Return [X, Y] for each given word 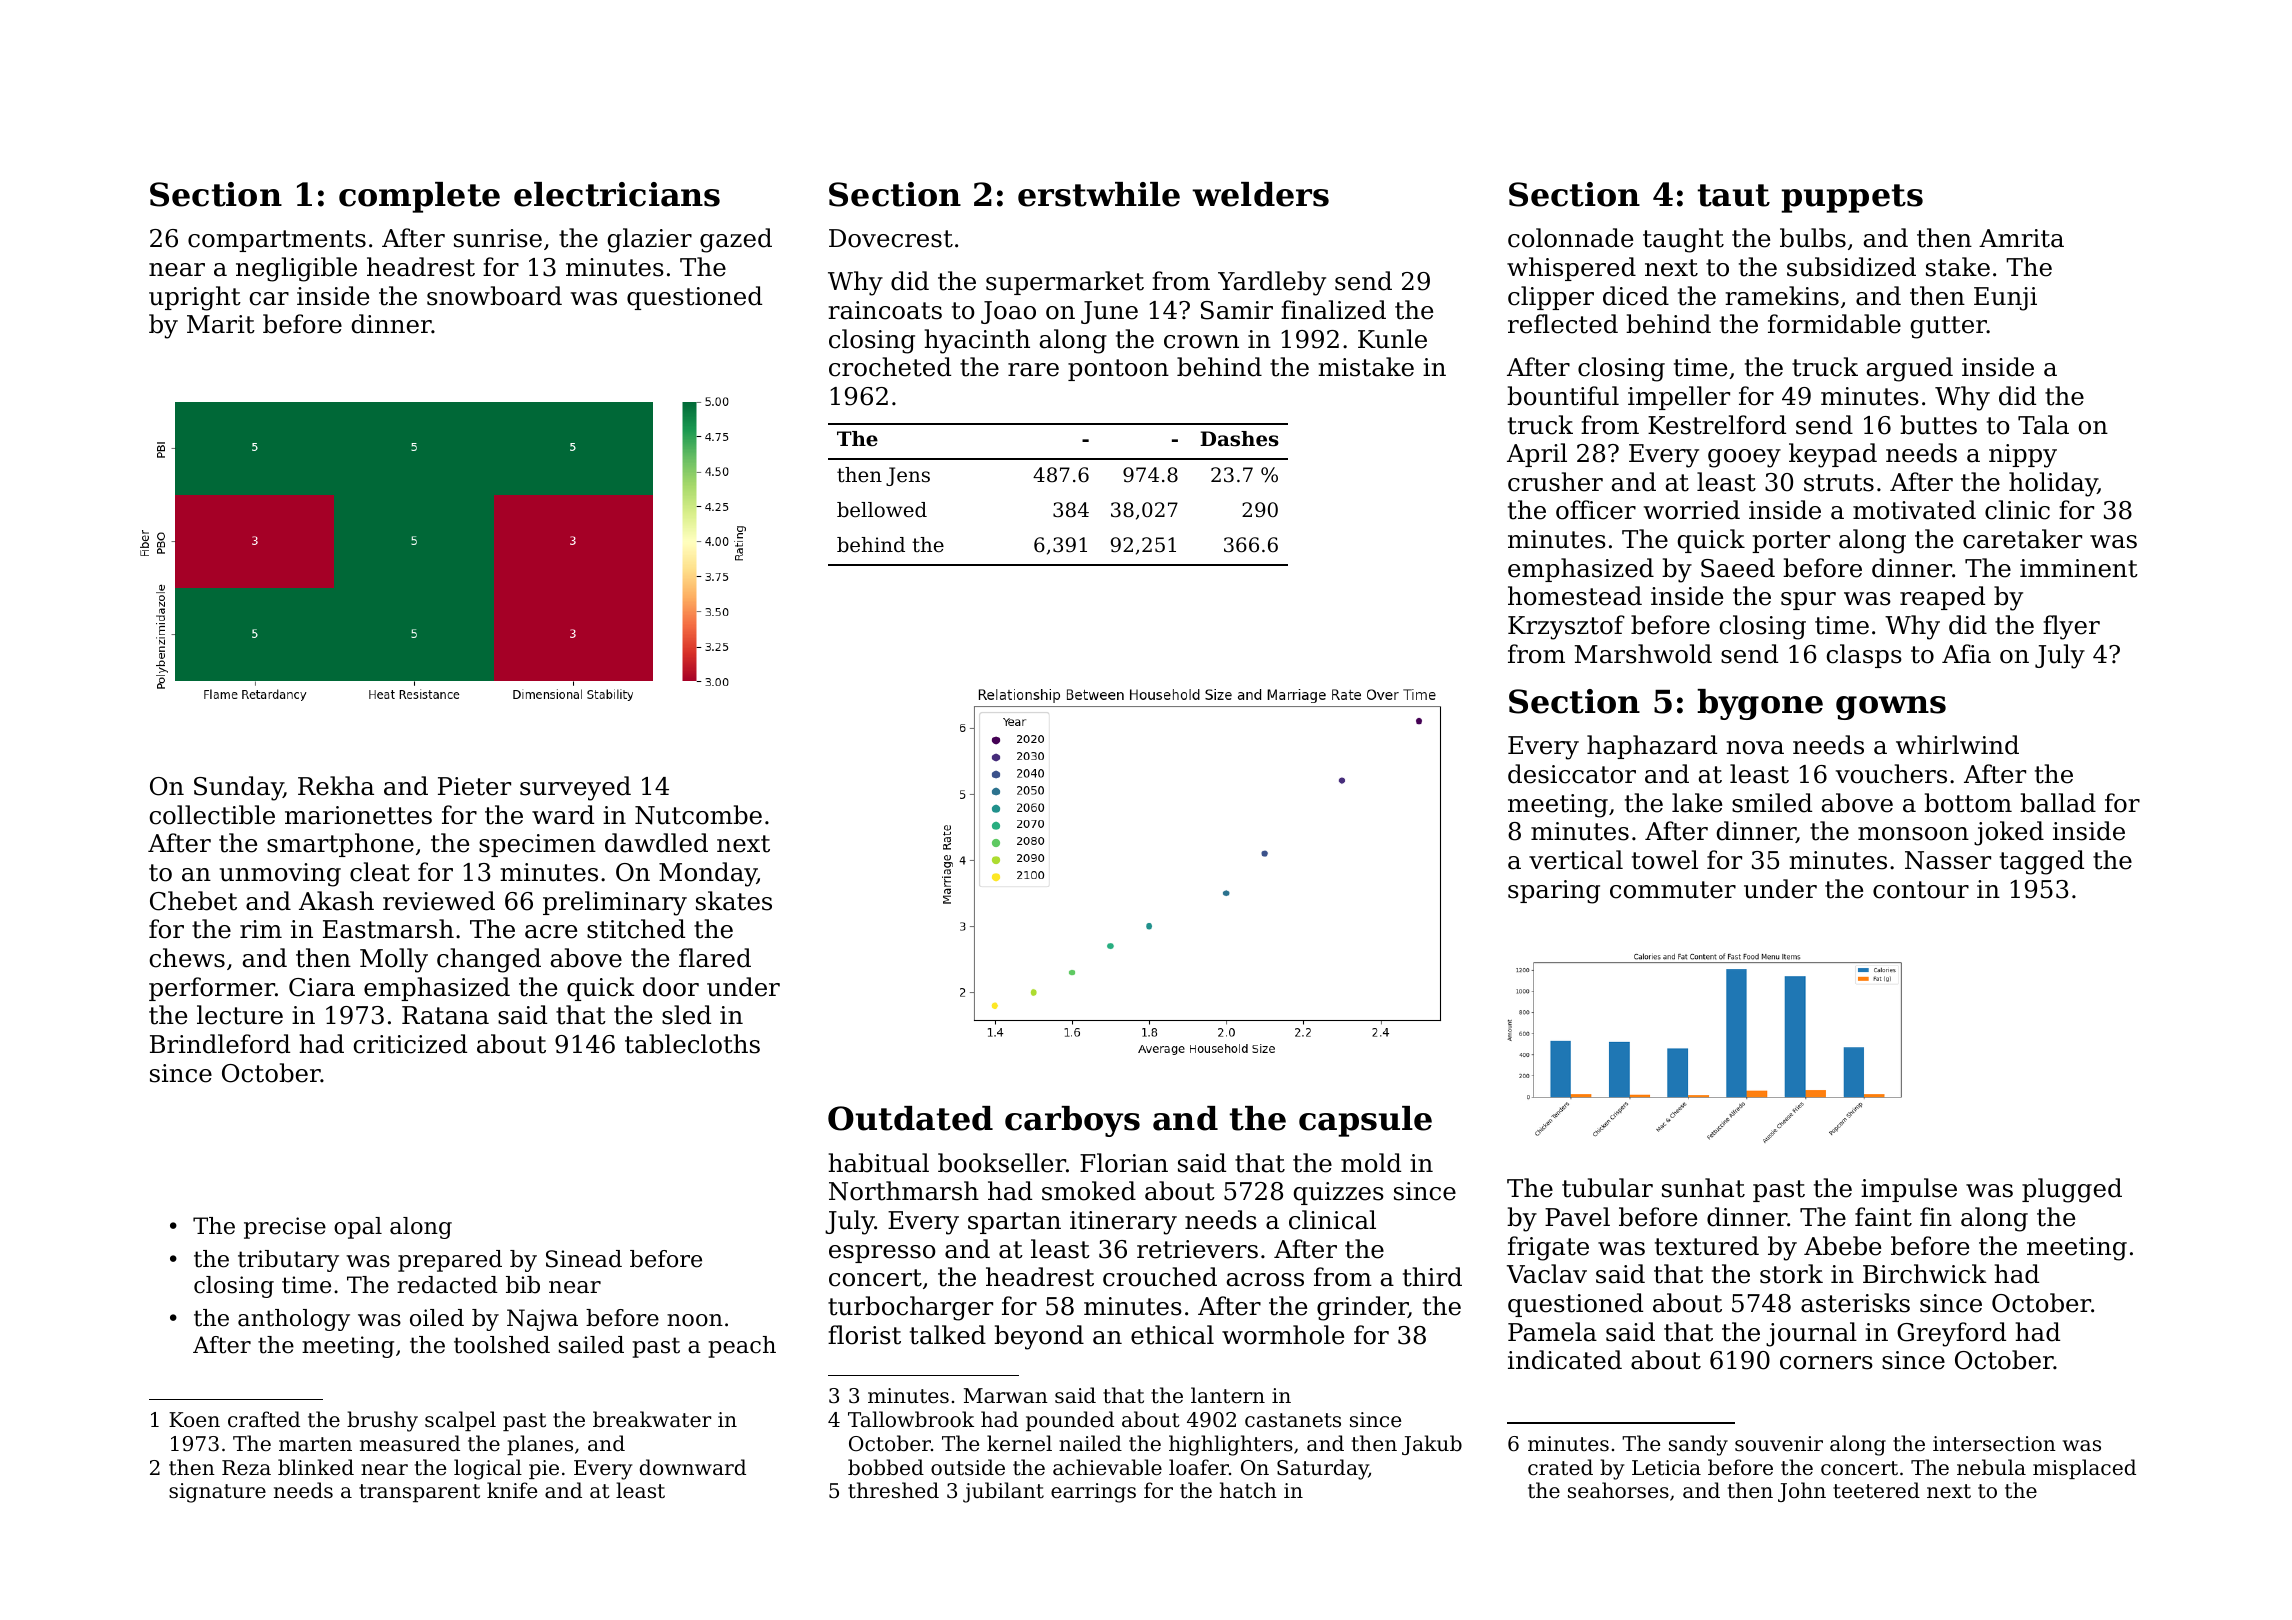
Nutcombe [698, 815]
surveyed [575, 788]
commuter [1673, 890]
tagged [2042, 862]
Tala [2043, 425]
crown [1201, 342]
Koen [194, 1420]
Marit [221, 324]
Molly [394, 960]
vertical [1576, 860]
